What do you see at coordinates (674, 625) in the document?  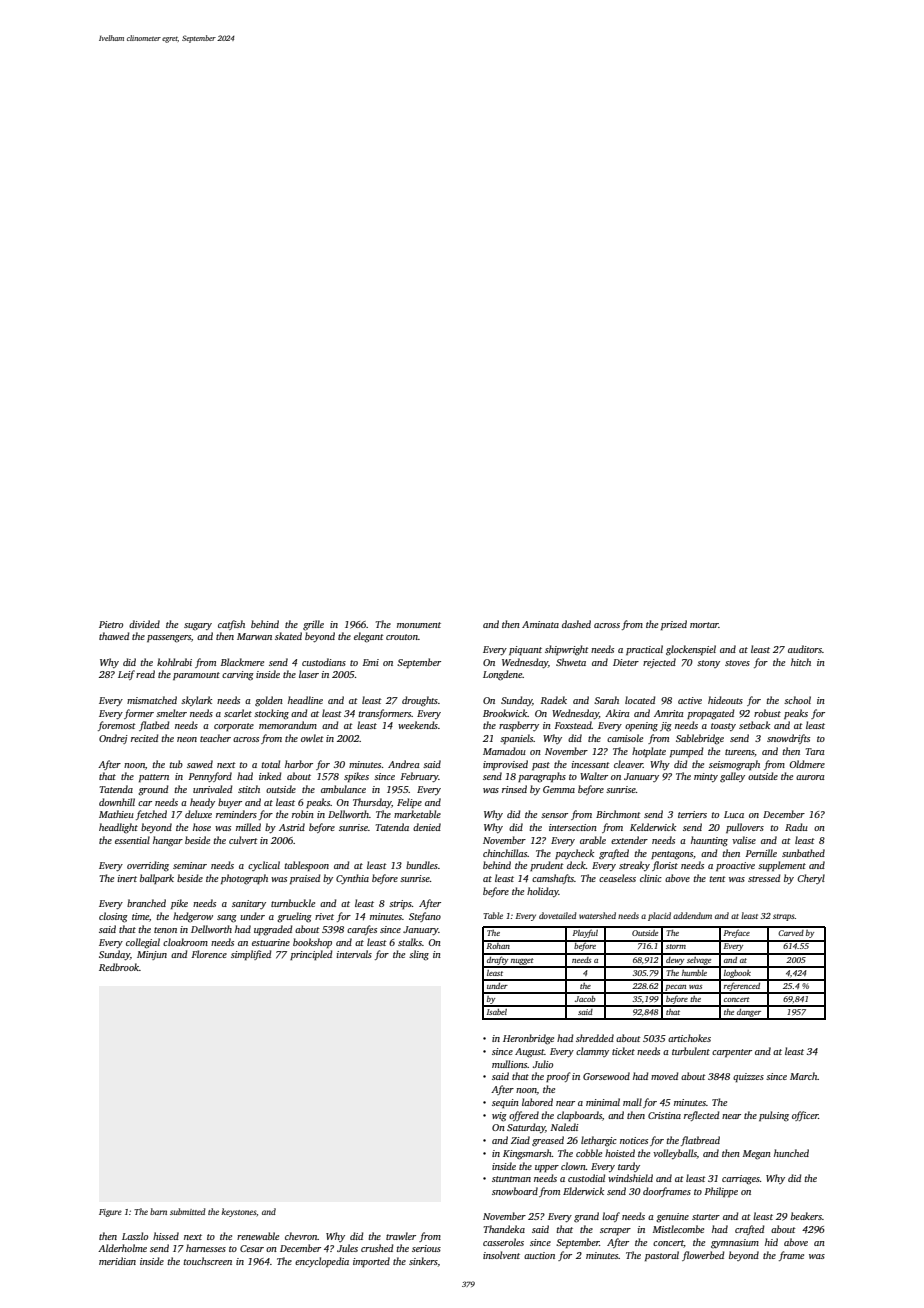 I see `prized` at bounding box center [674, 625].
